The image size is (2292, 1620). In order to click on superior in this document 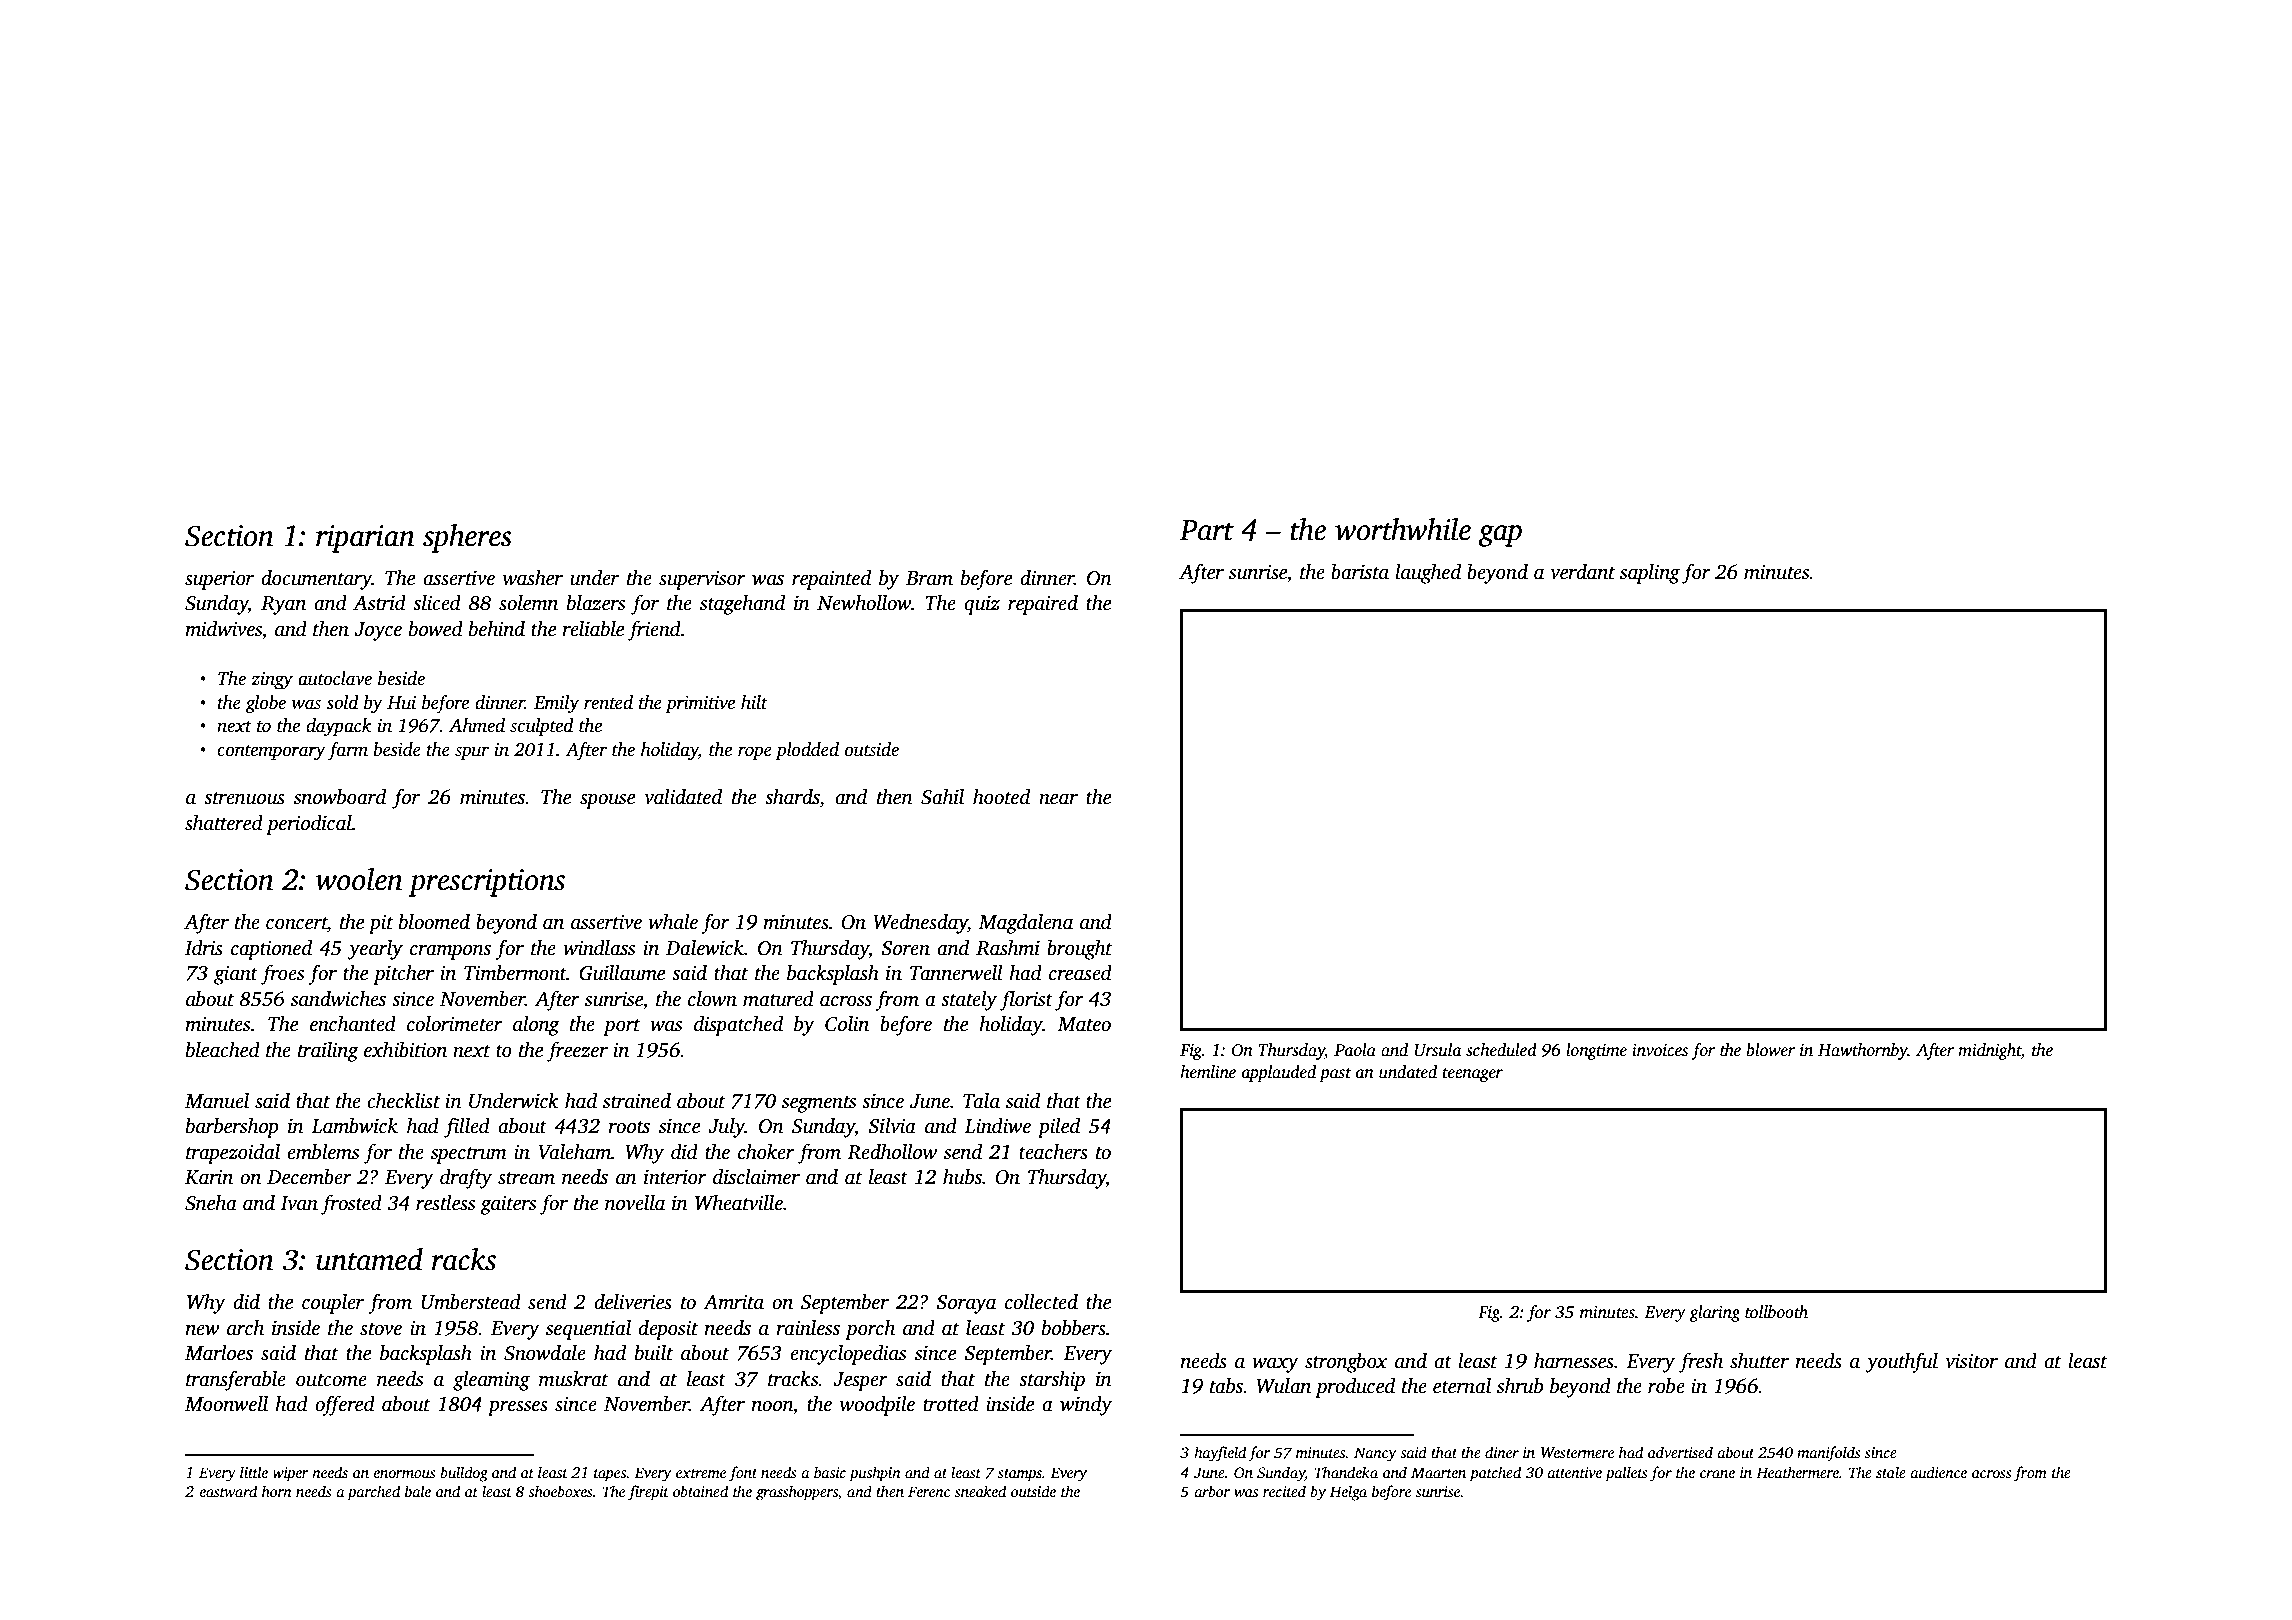, I will do `click(219, 580)`.
